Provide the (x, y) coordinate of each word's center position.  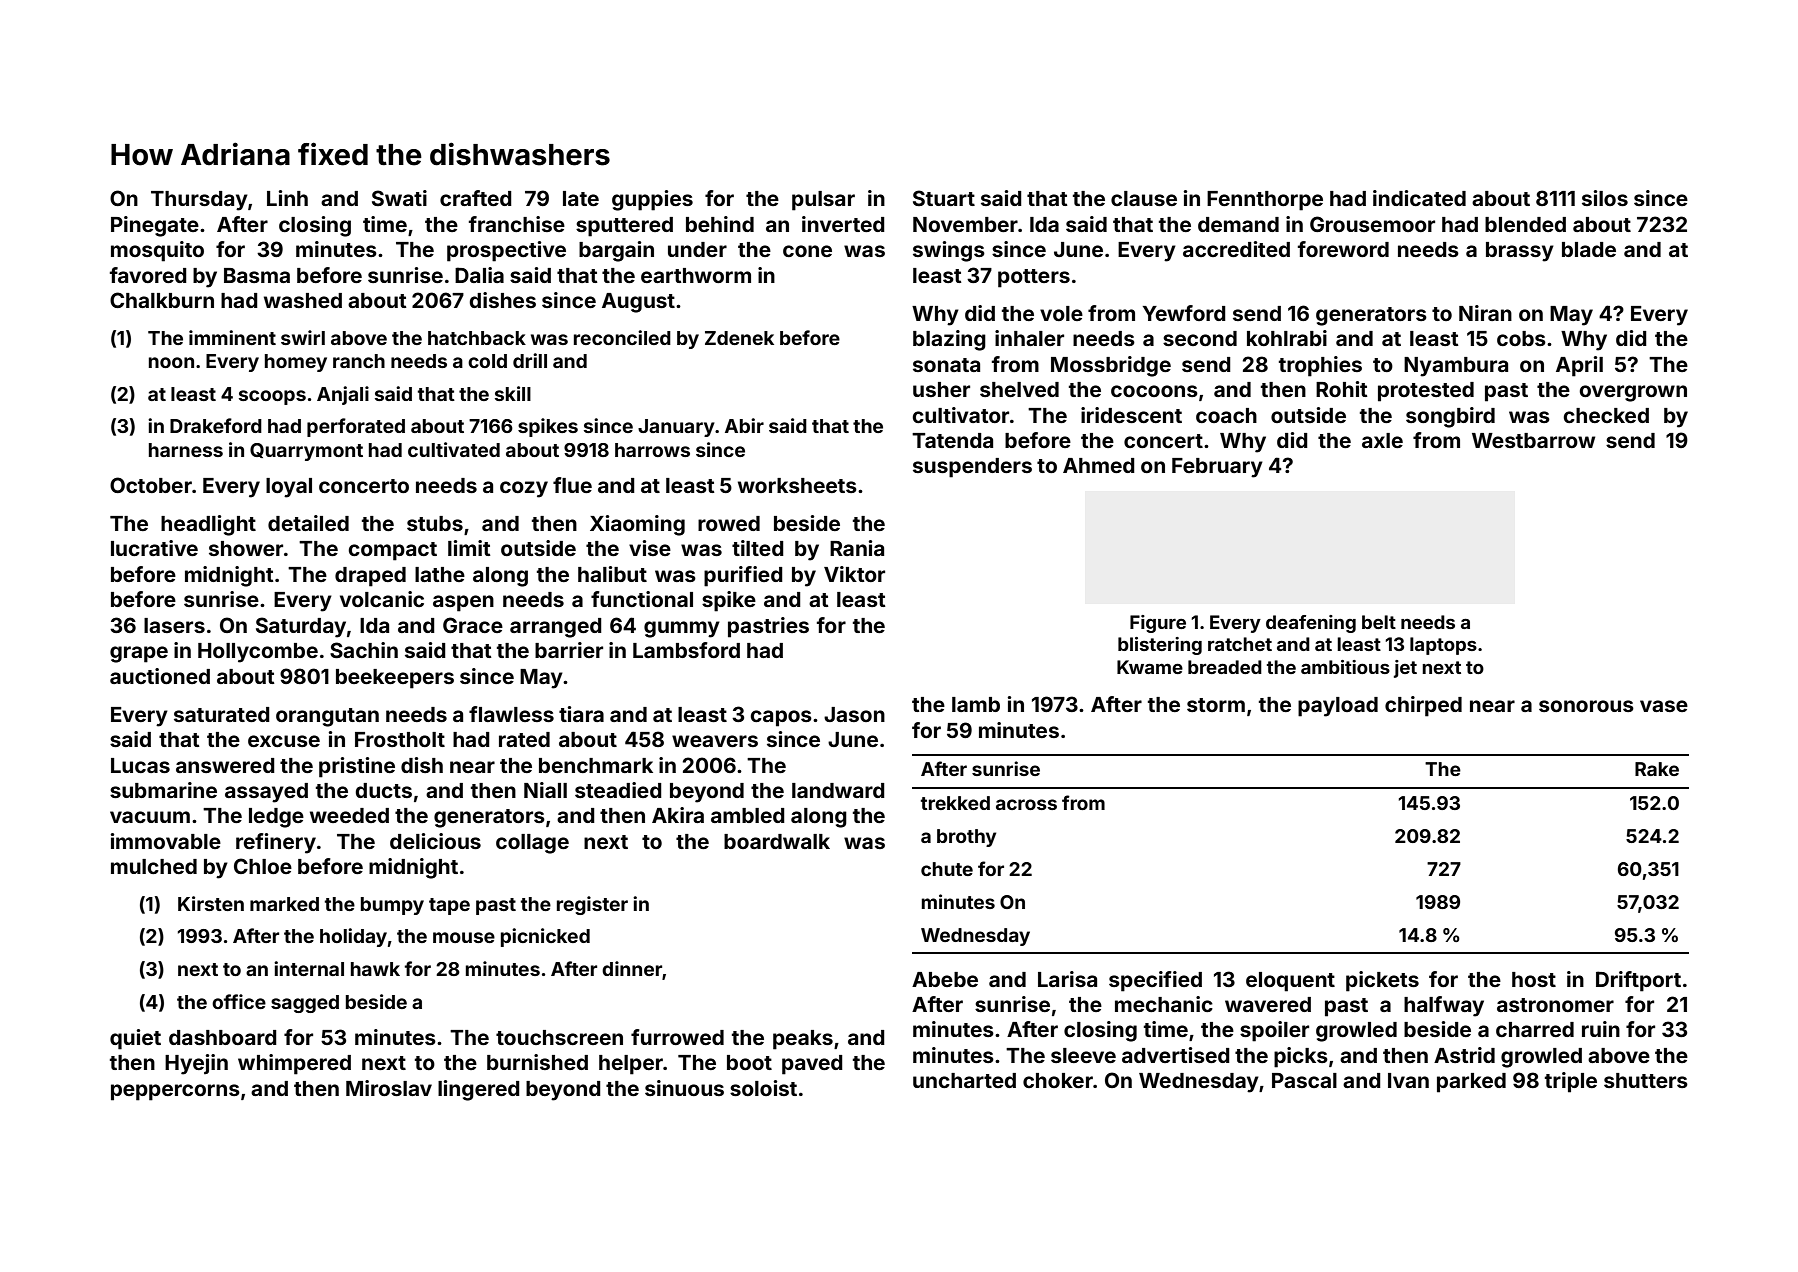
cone (807, 251)
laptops (1443, 646)
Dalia (479, 275)
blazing (949, 340)
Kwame (1150, 667)
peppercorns (175, 1092)
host (1534, 979)
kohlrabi (1287, 338)
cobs (1521, 338)
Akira (678, 815)
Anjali (343, 395)
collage (532, 844)
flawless (511, 714)
